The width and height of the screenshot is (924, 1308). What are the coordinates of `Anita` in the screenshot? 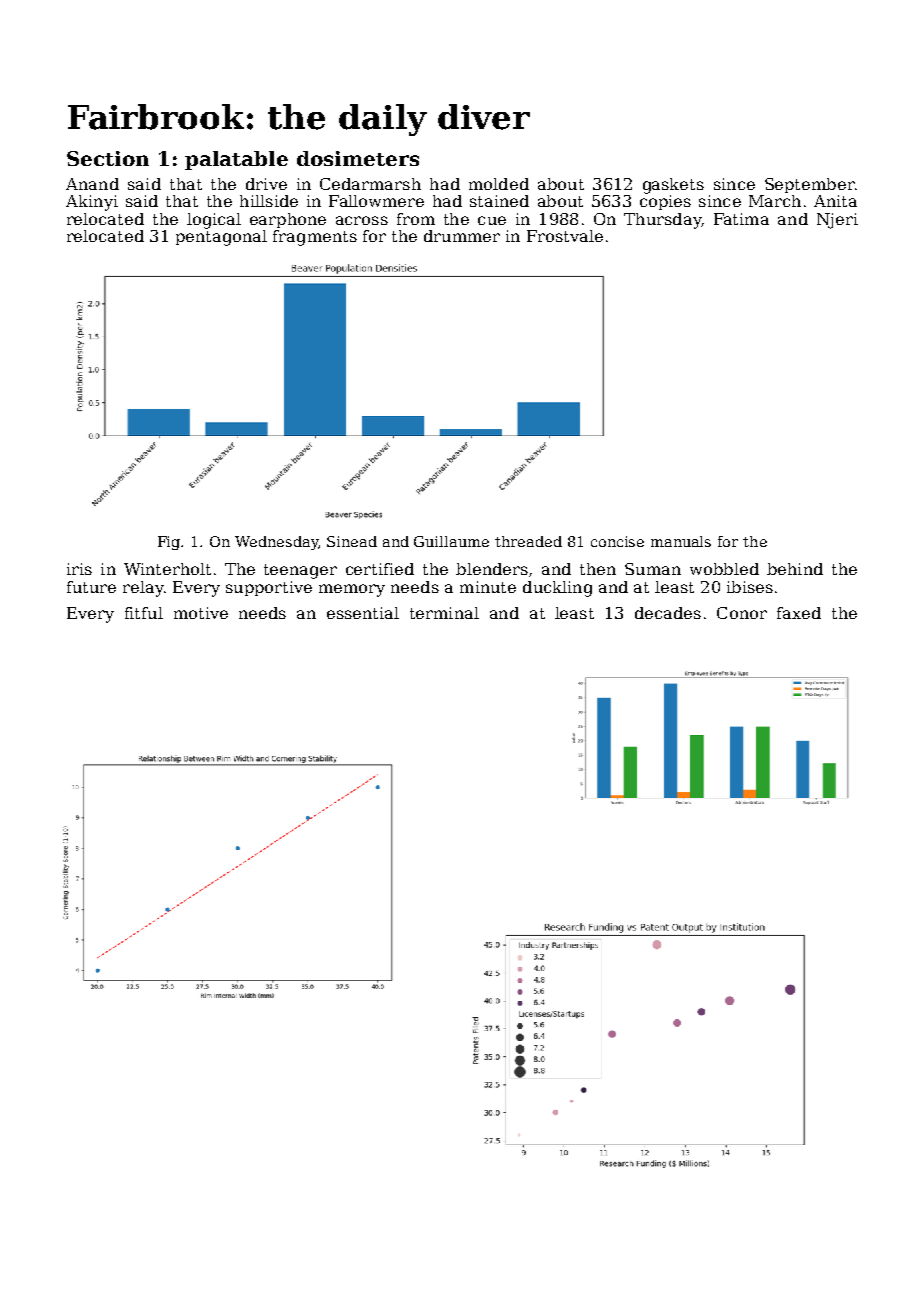 It's located at (835, 201).
